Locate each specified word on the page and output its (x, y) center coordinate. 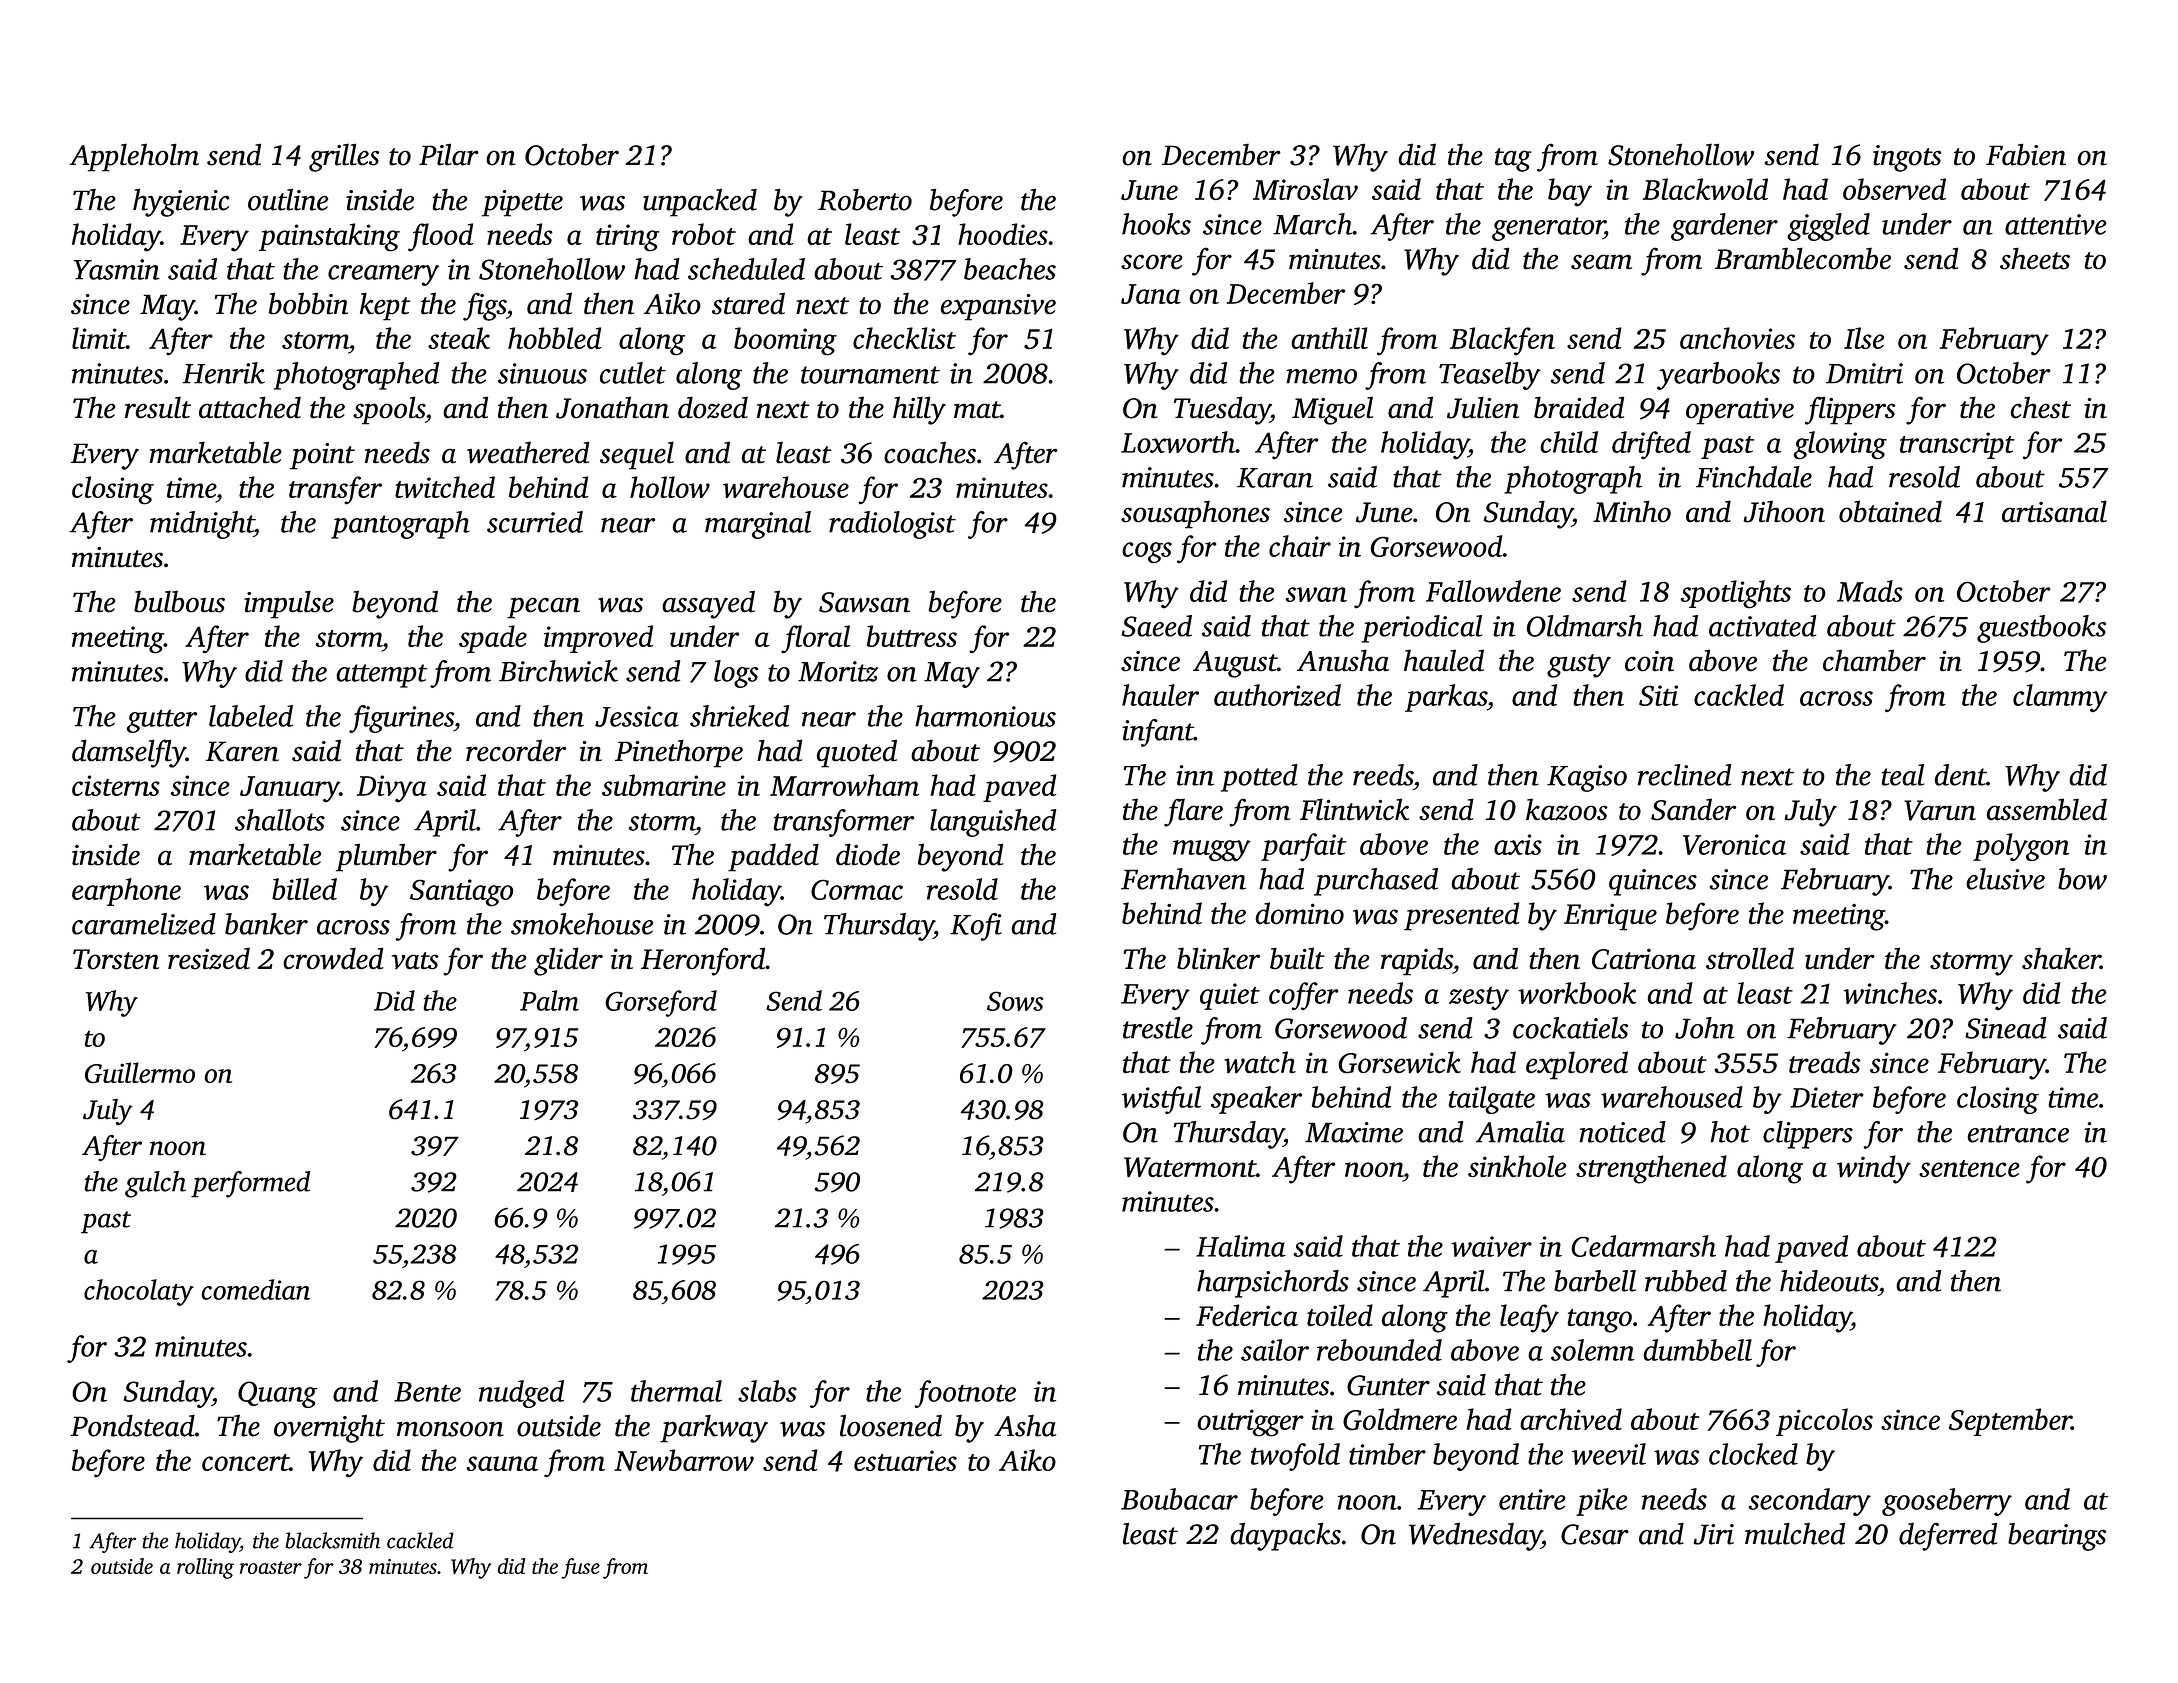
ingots (1907, 158)
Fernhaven (1183, 879)
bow (2082, 879)
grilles (344, 157)
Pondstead (132, 1425)
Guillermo (140, 1072)
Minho (1632, 511)
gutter (162, 721)
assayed (708, 604)
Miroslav (1305, 189)
